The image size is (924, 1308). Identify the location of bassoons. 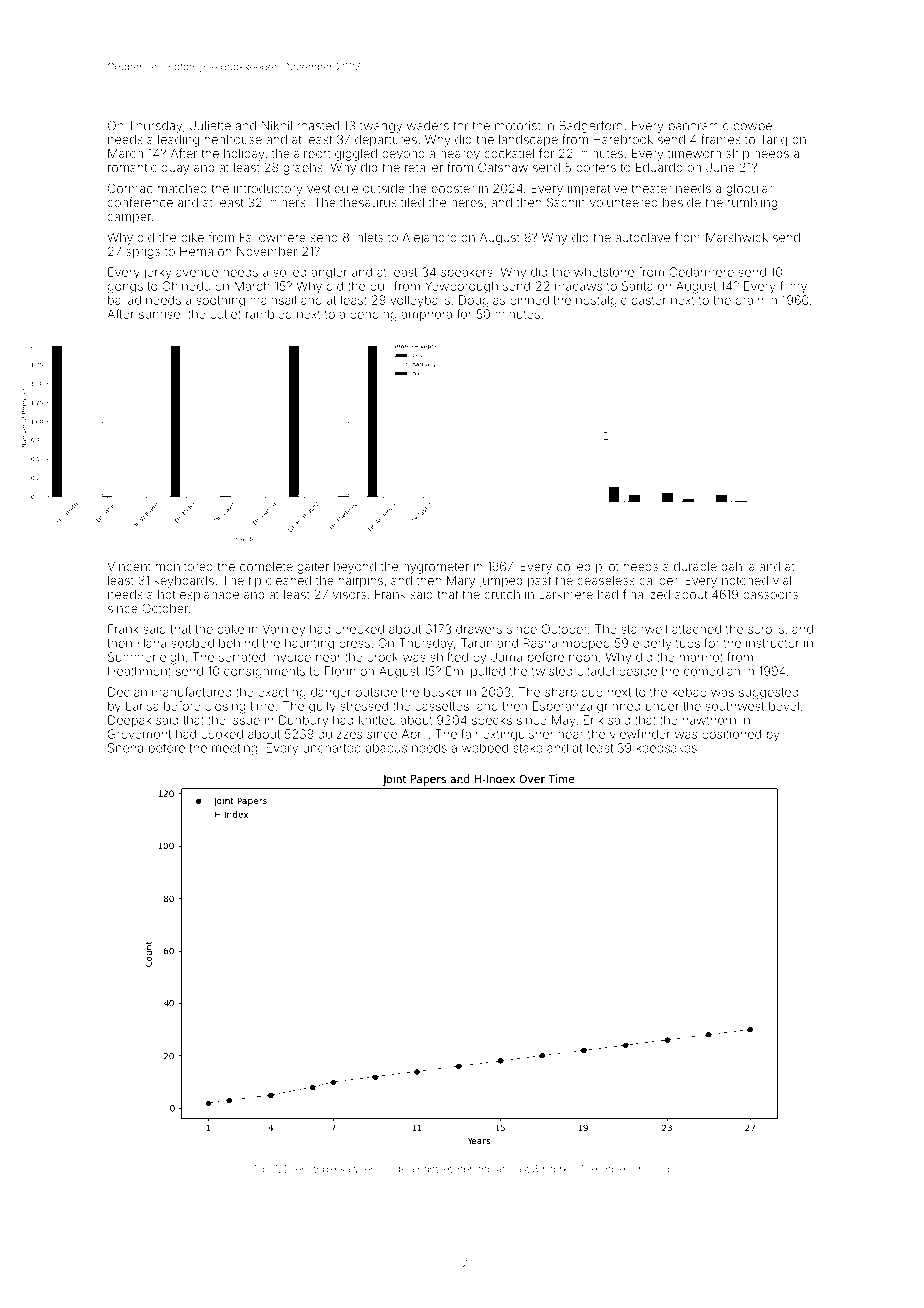
(770, 594).
